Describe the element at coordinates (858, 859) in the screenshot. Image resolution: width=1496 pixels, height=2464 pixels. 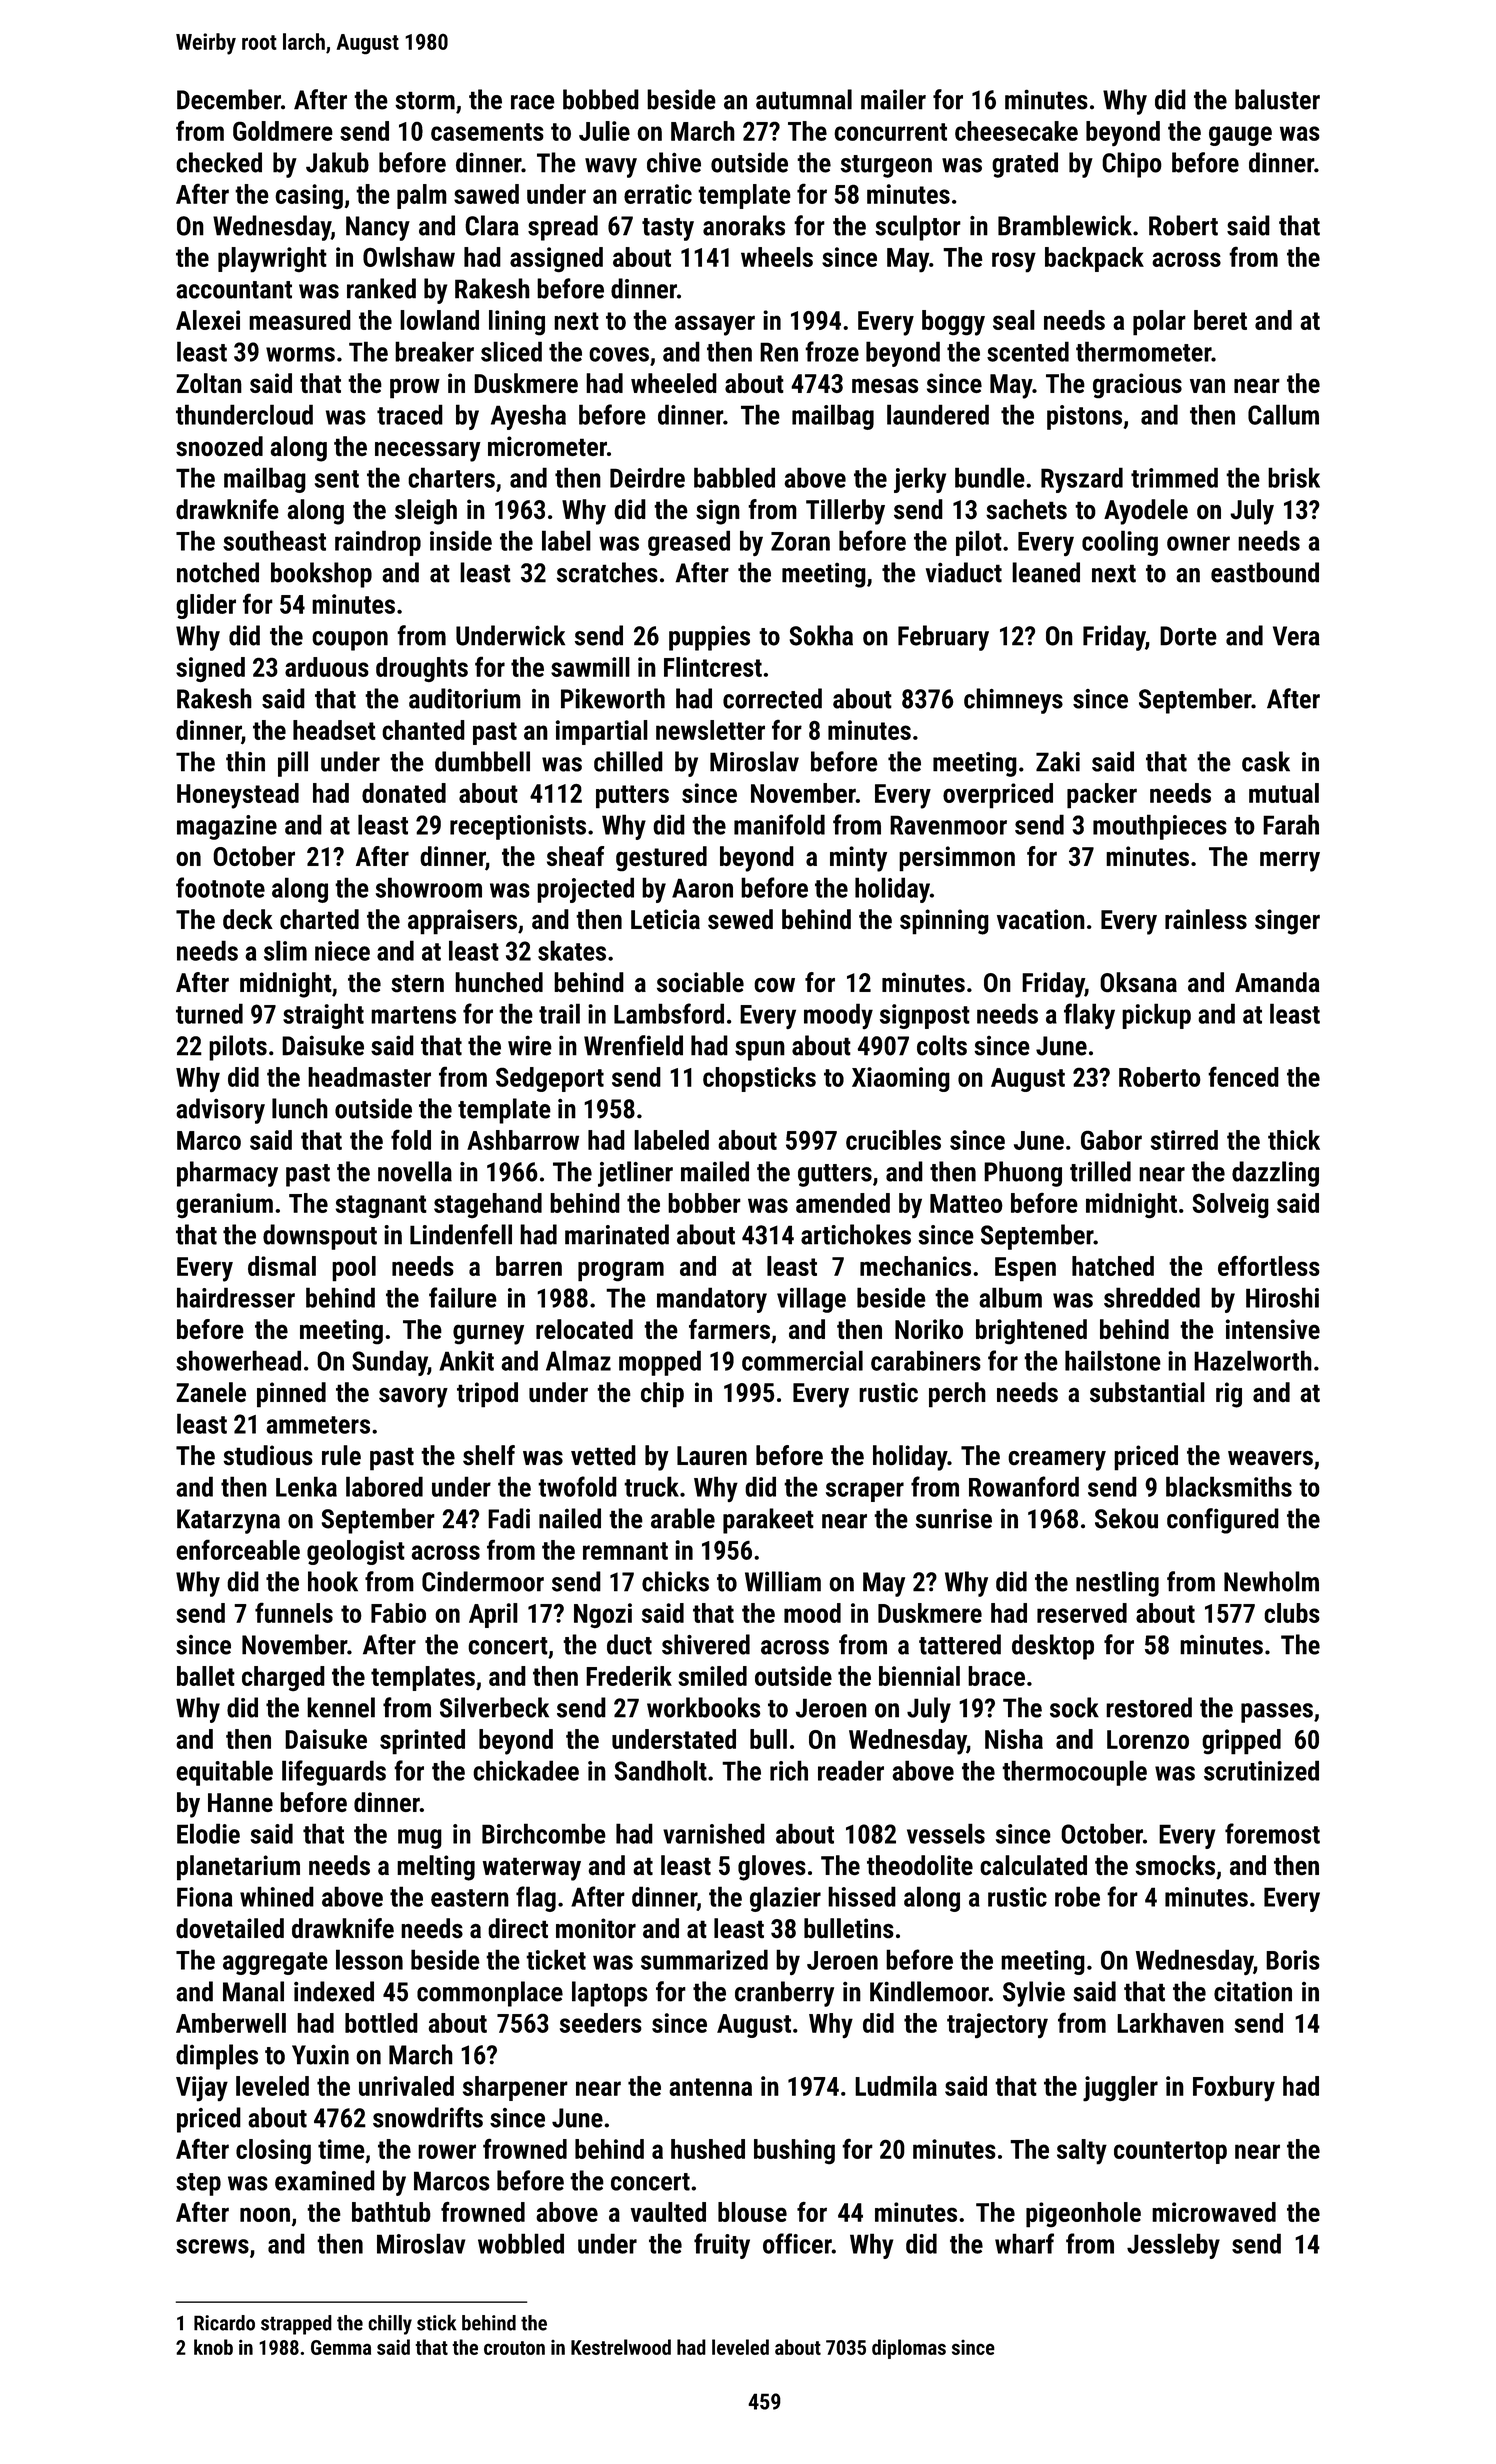
I see `minty` at that location.
